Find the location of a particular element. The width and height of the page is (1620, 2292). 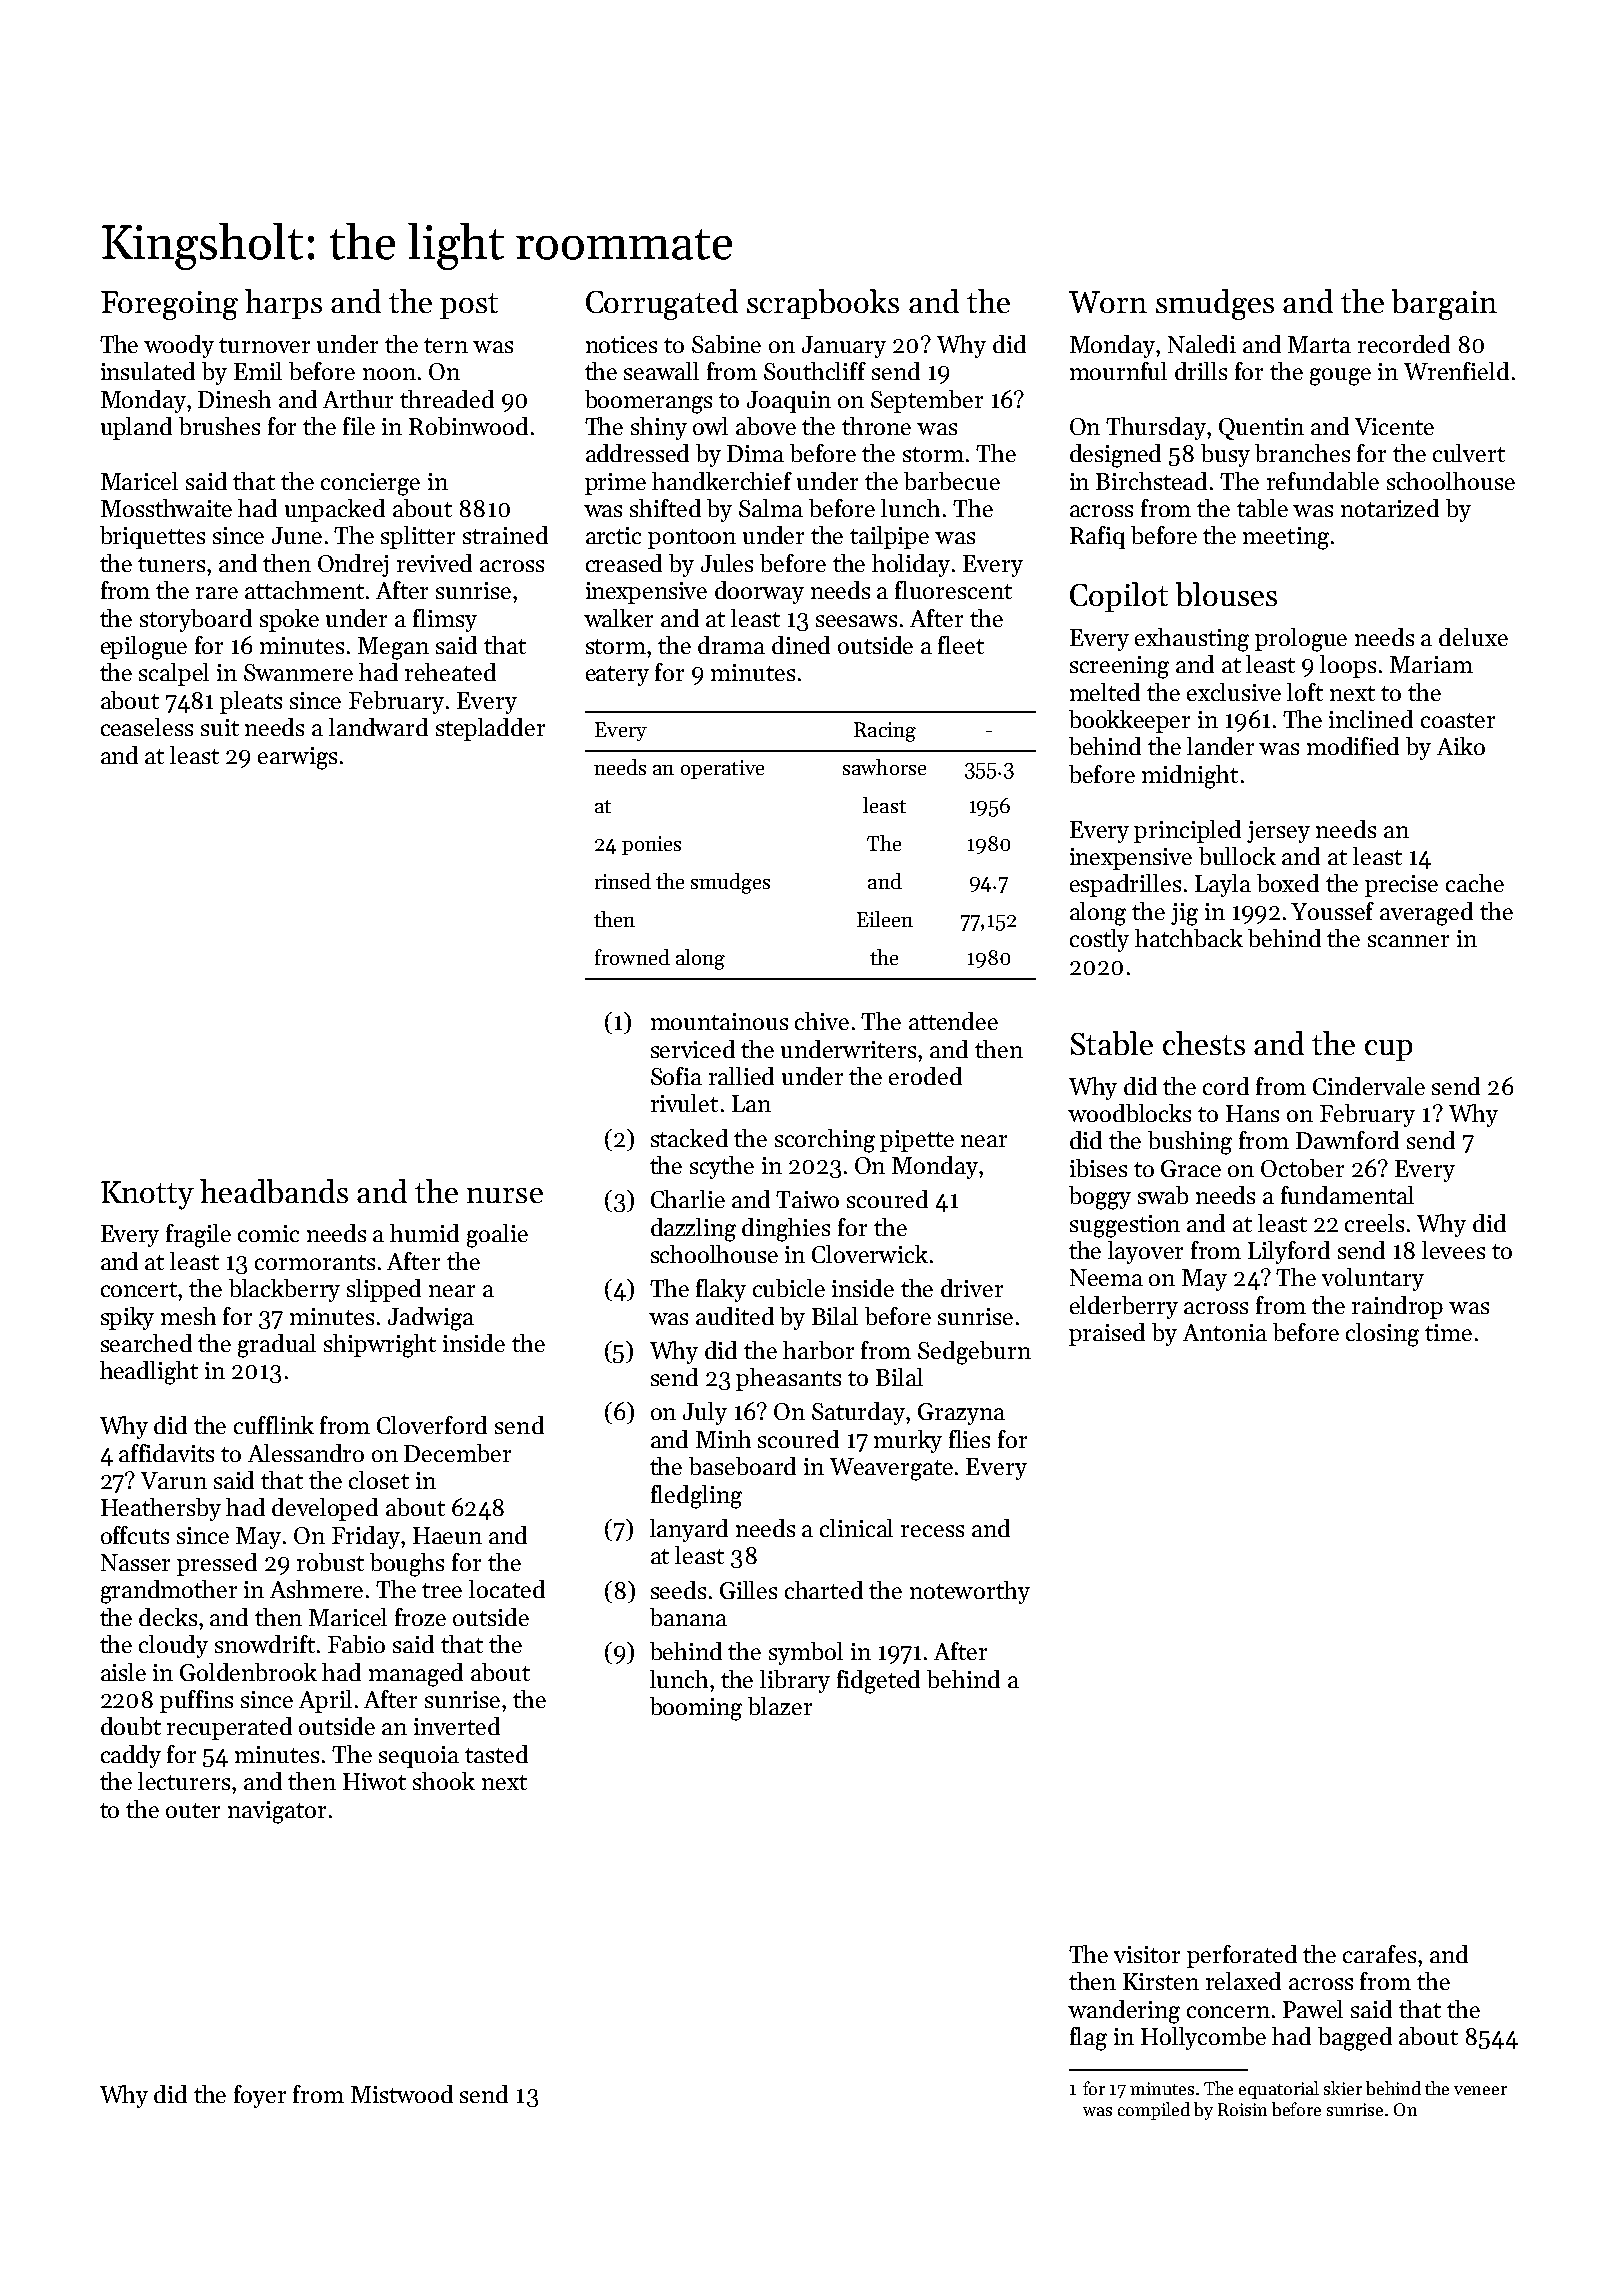

Ondrej is located at coordinates (353, 565).
